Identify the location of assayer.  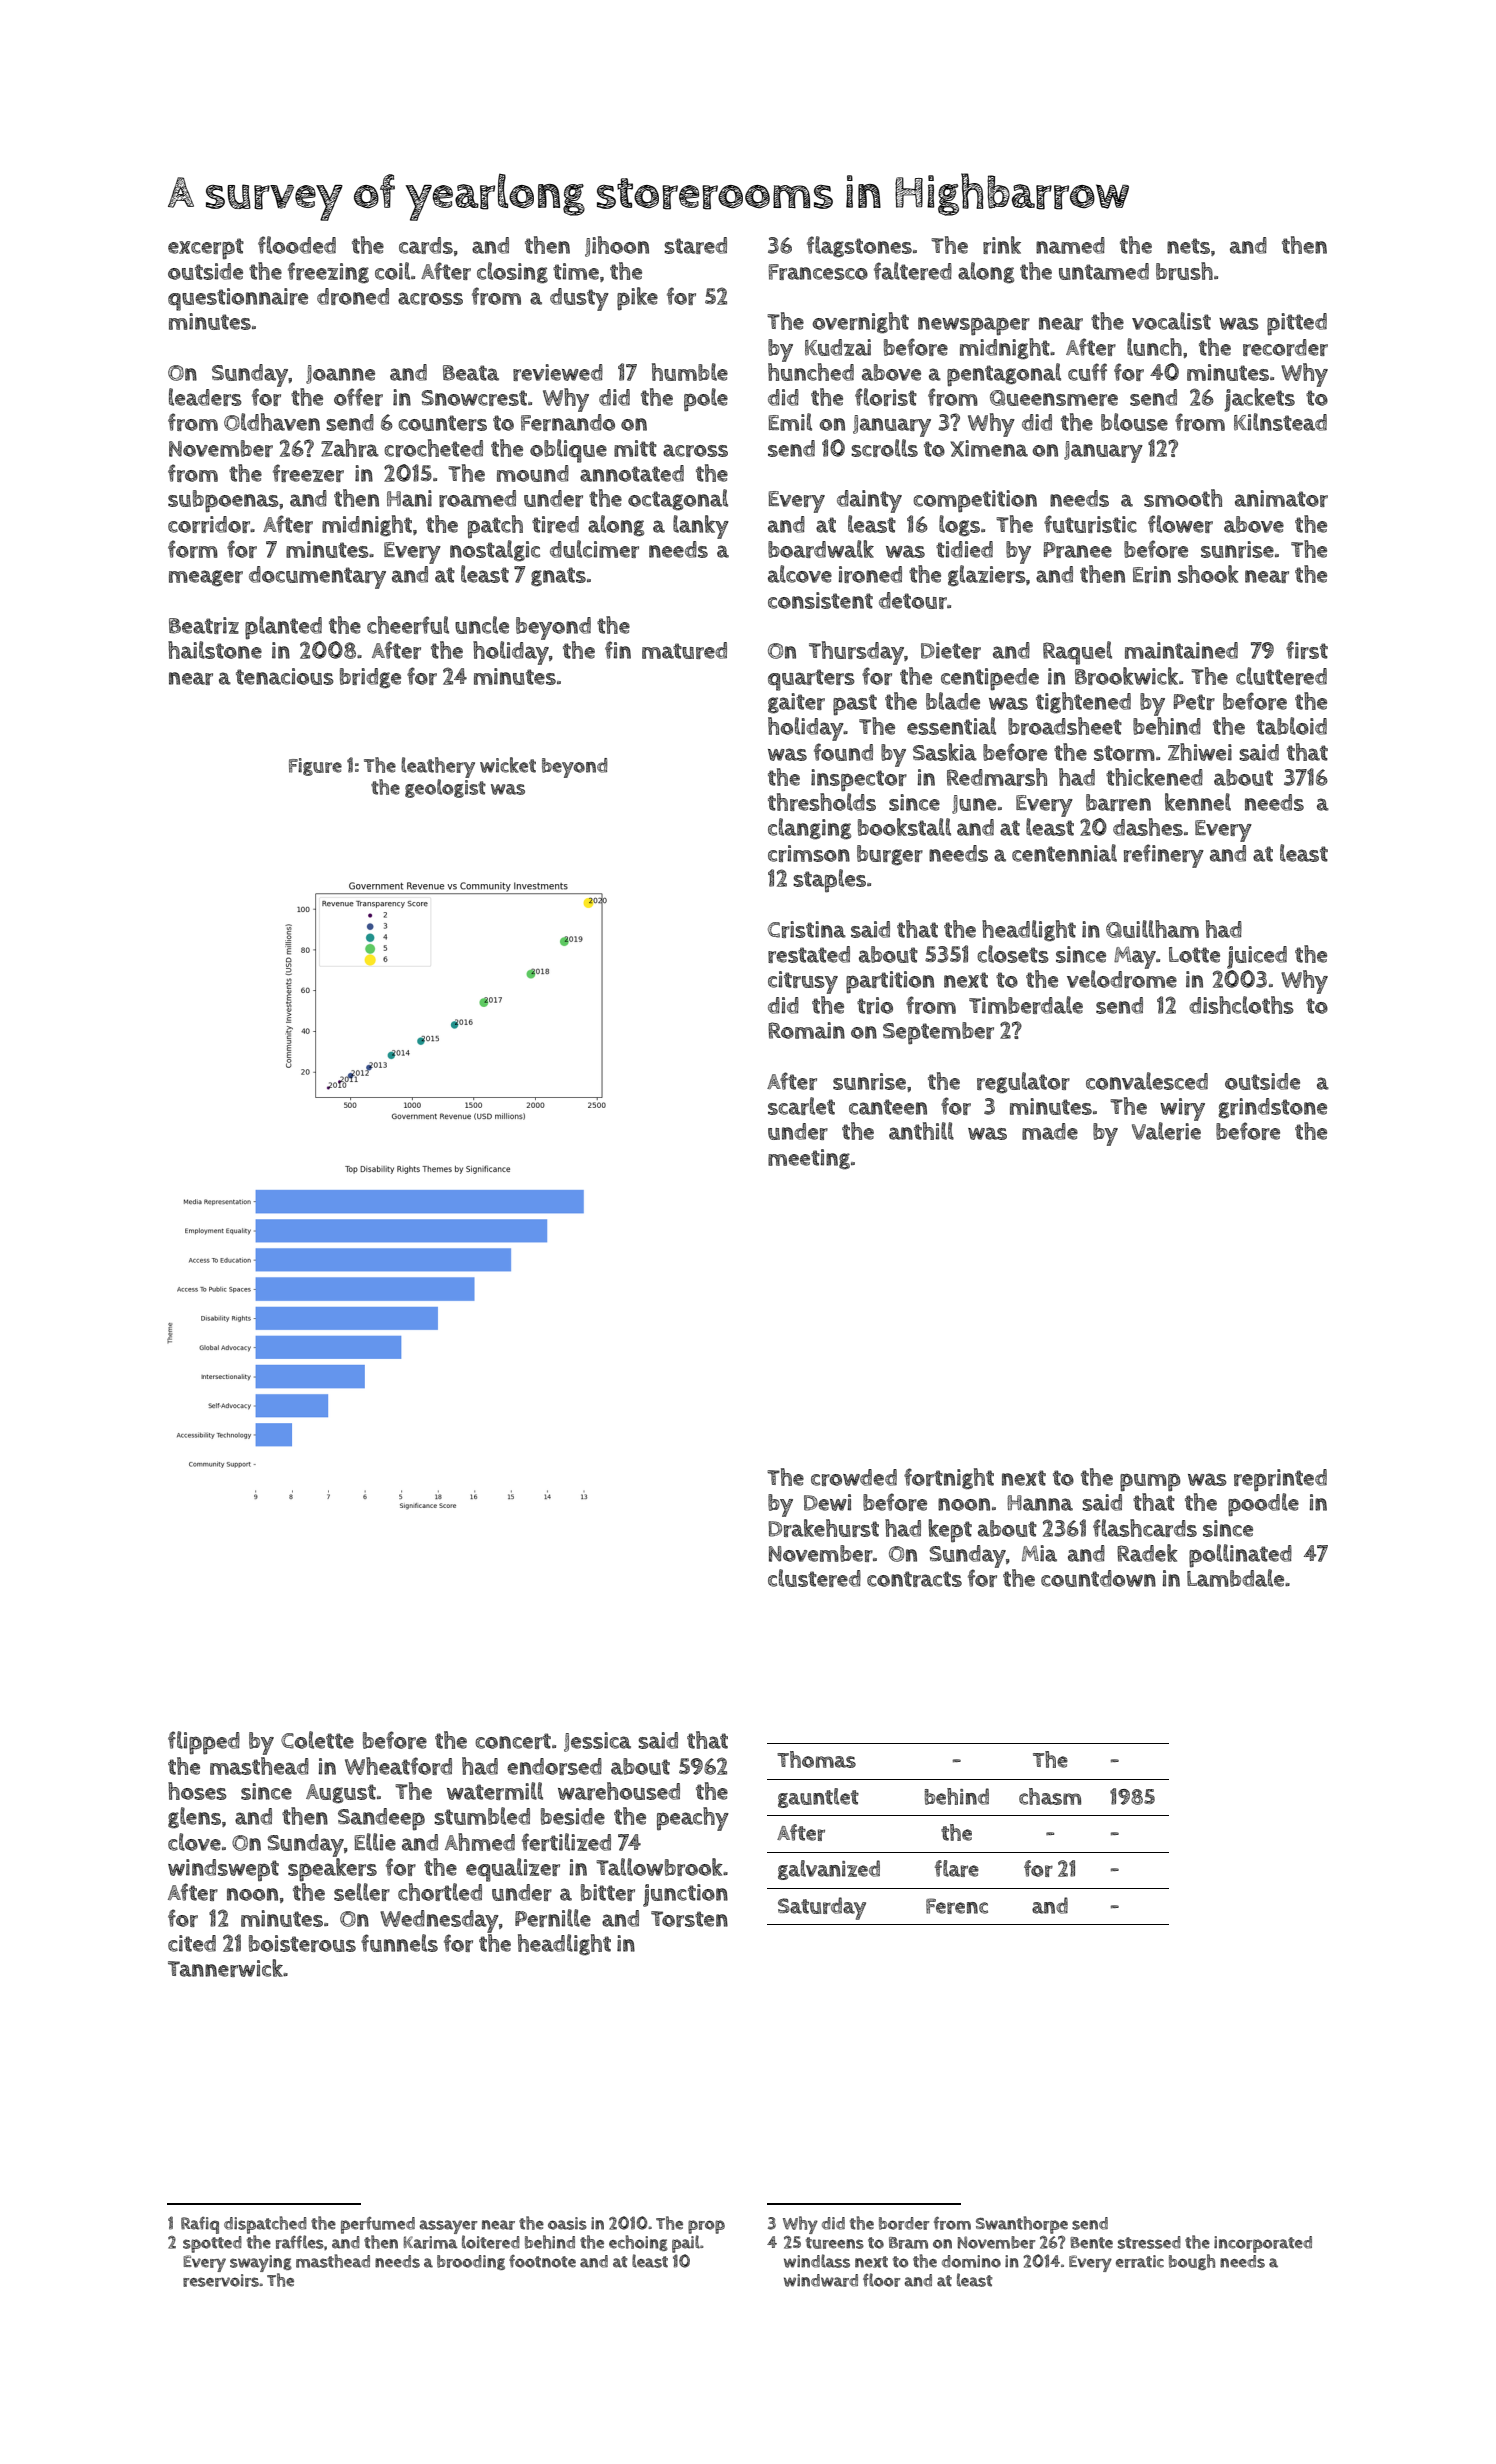
(448, 2227).
